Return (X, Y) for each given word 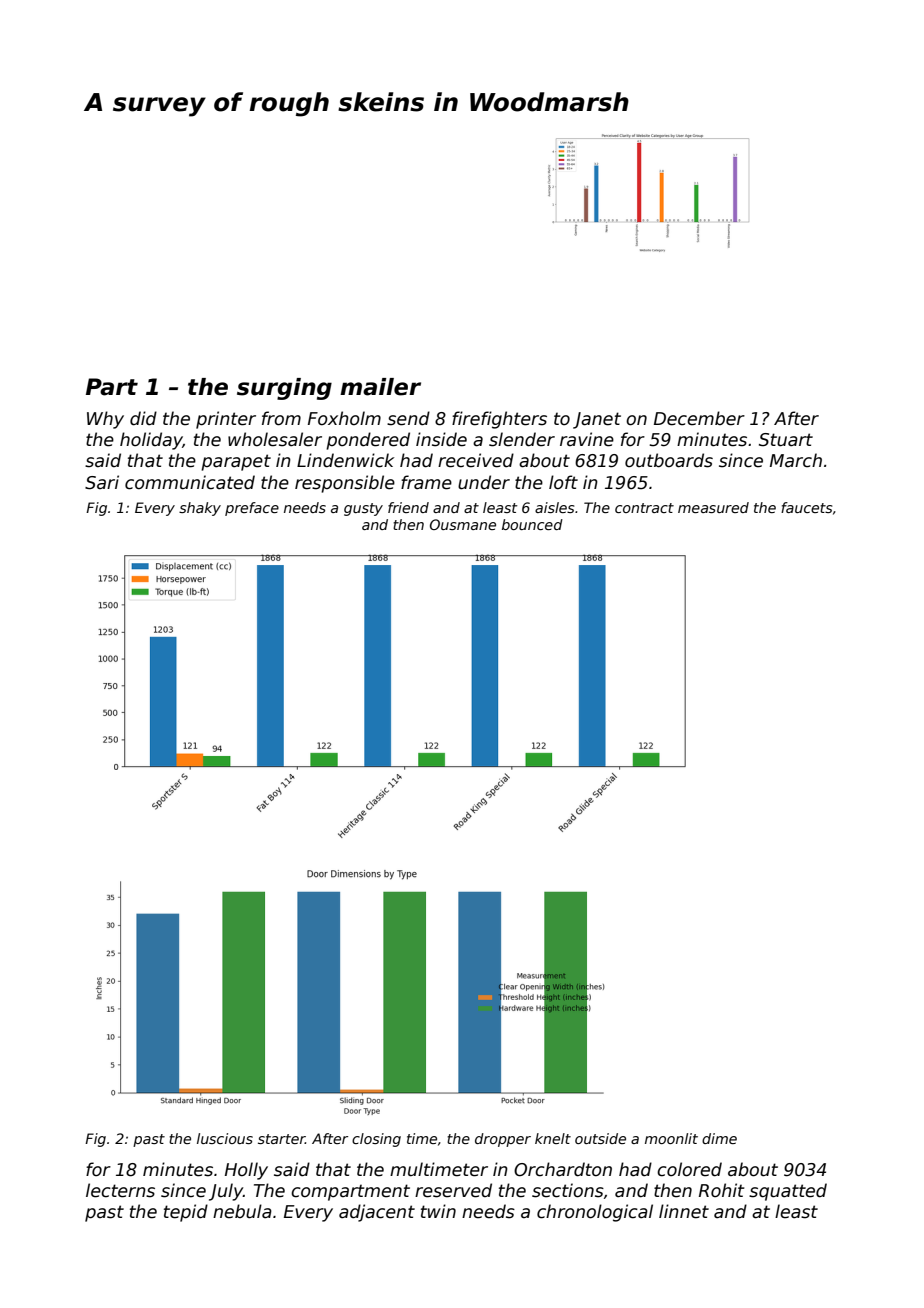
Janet (597, 420)
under (484, 482)
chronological (595, 1213)
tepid (186, 1213)
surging (284, 389)
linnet (684, 1211)
